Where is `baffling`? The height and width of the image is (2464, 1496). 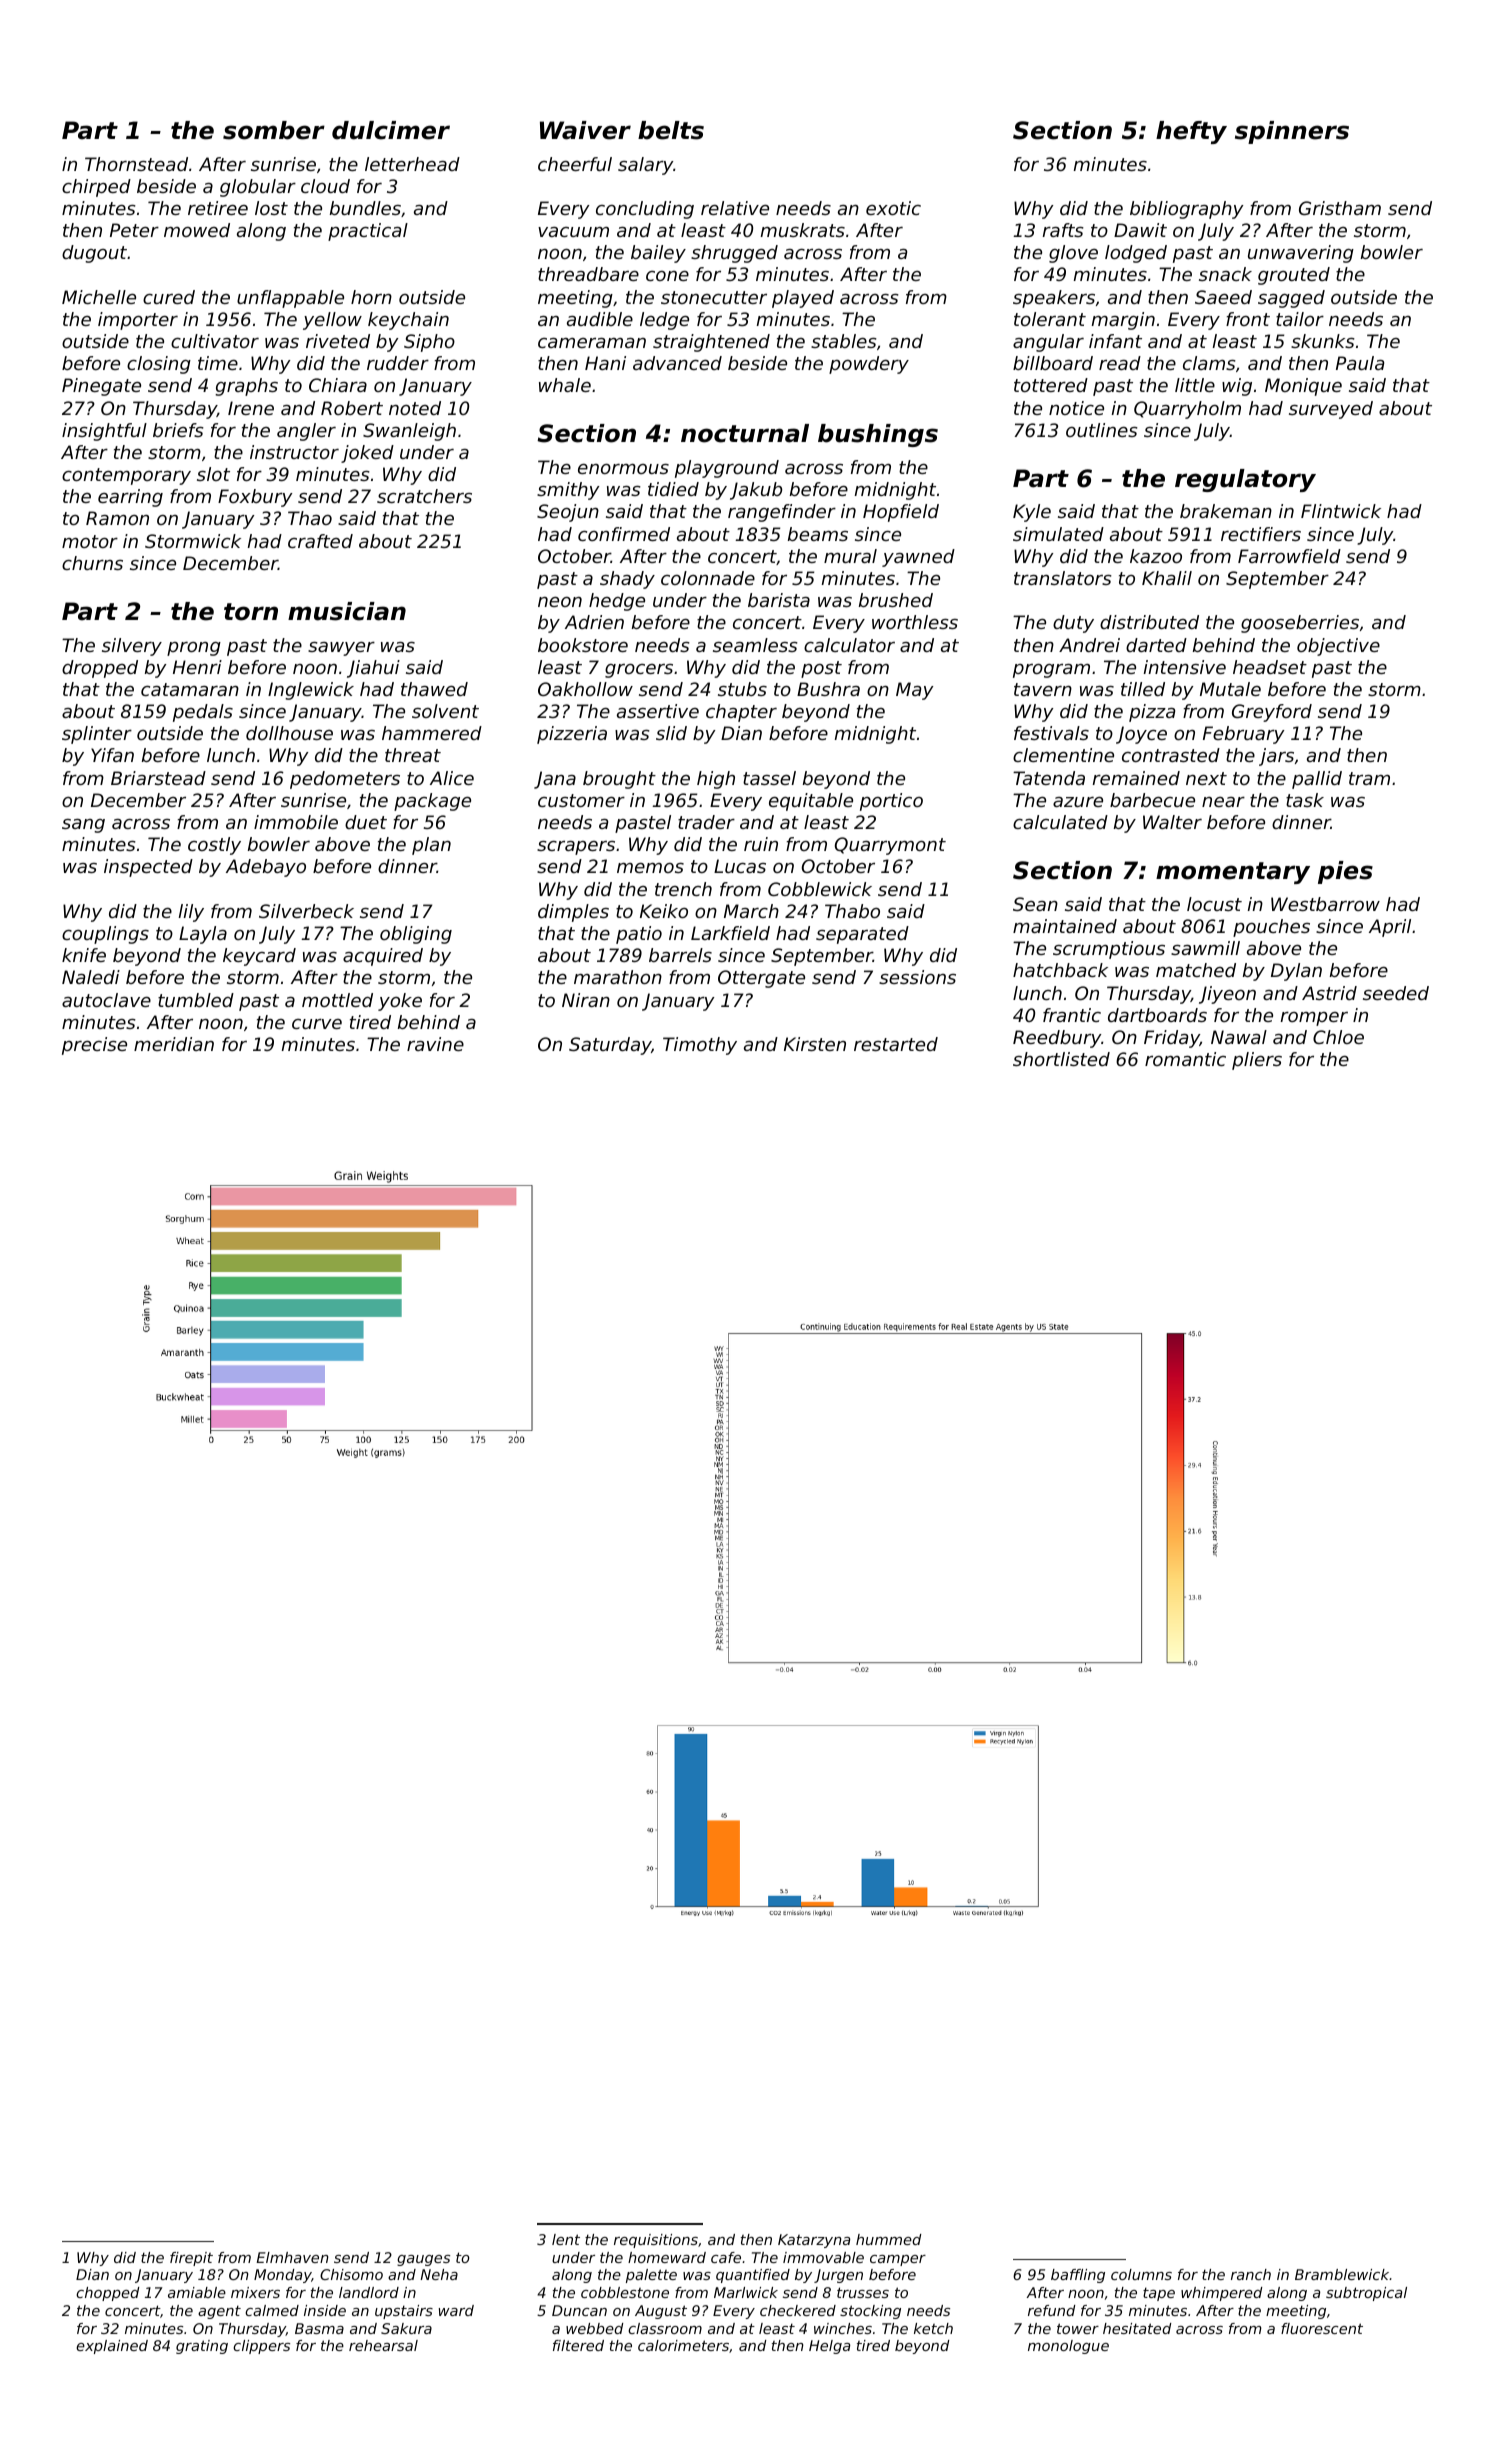
baffling is located at coordinates (1078, 2276).
